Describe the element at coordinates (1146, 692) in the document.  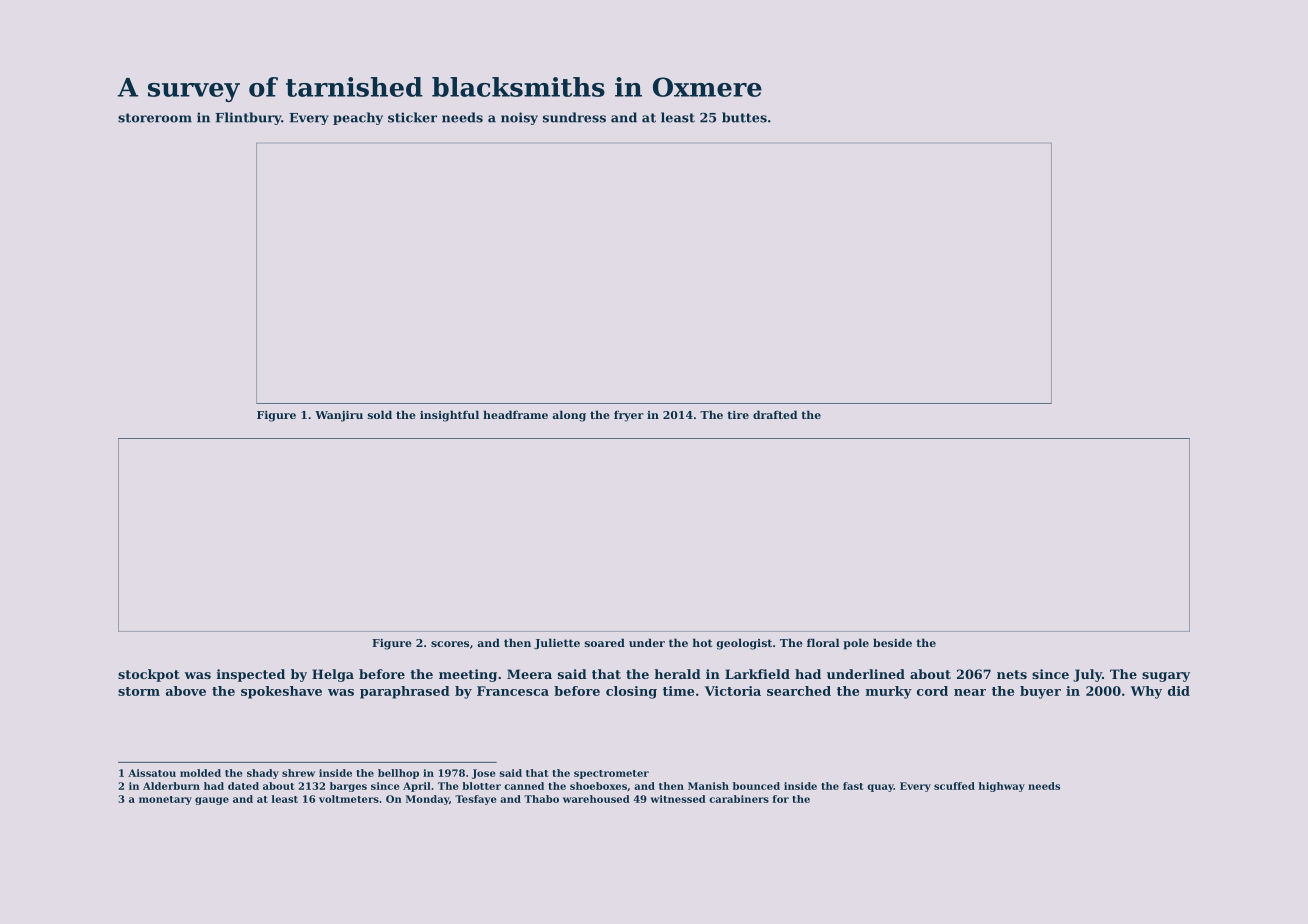
I see `Why` at that location.
